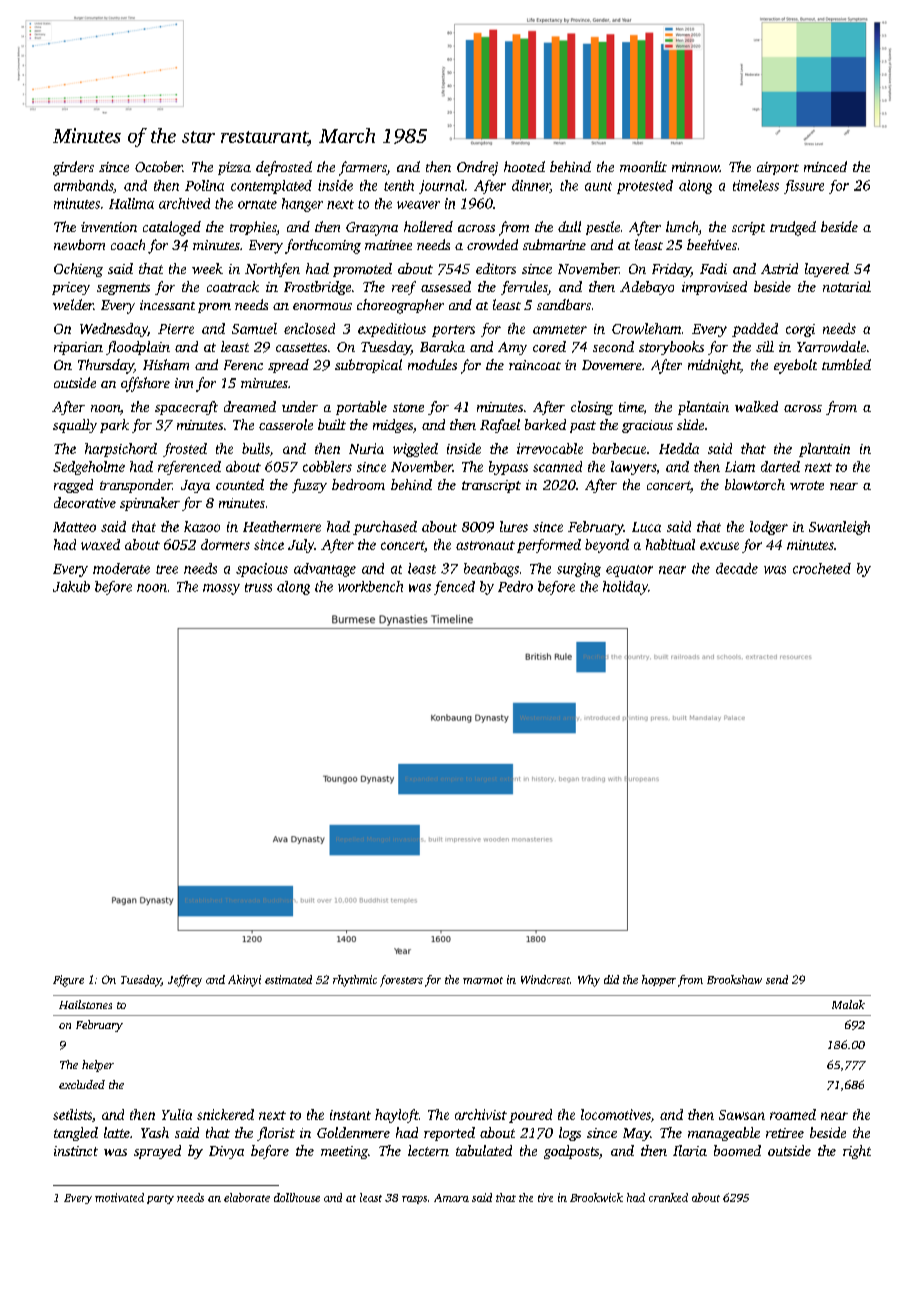  What do you see at coordinates (119, 1197) in the screenshot?
I see `motivated` at bounding box center [119, 1197].
